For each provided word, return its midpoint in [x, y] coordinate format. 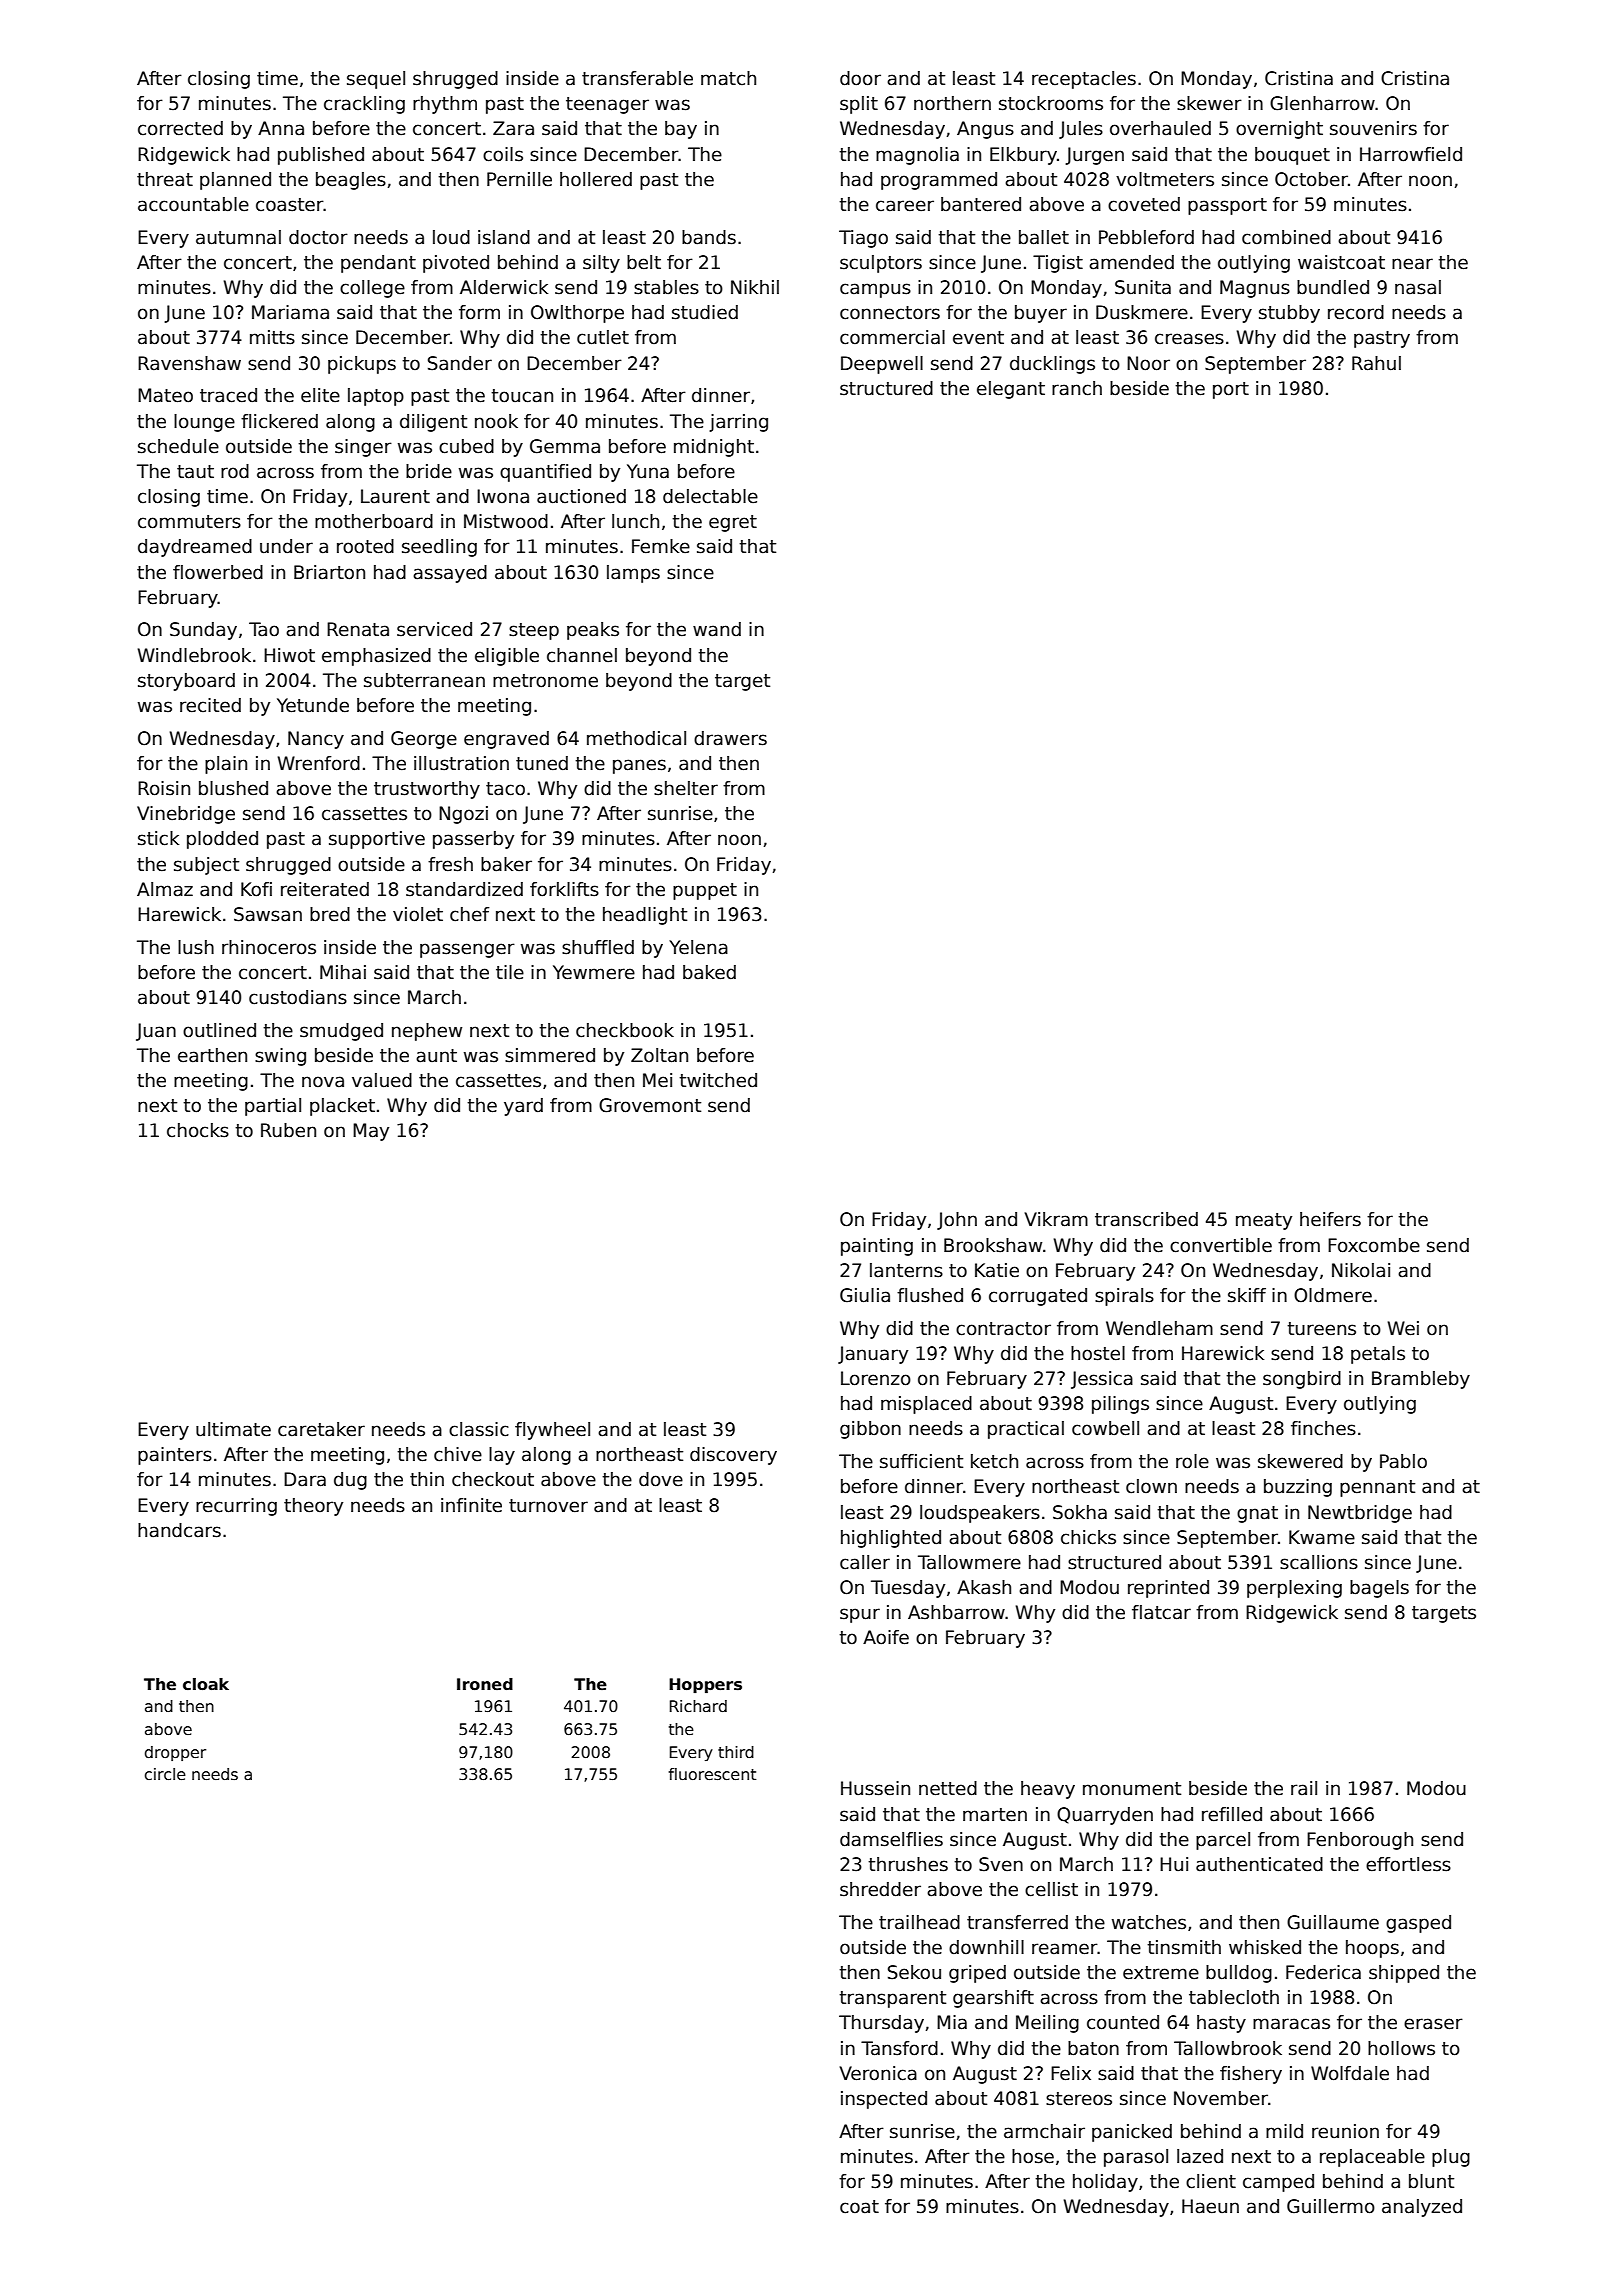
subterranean [424, 680]
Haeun [1210, 2206]
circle [165, 1774]
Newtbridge [1360, 1514]
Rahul [1376, 363]
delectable [710, 496]
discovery [733, 1456]
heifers [1330, 1219]
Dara [305, 1479]
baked [709, 972]
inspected [884, 2100]
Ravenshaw [189, 363]
